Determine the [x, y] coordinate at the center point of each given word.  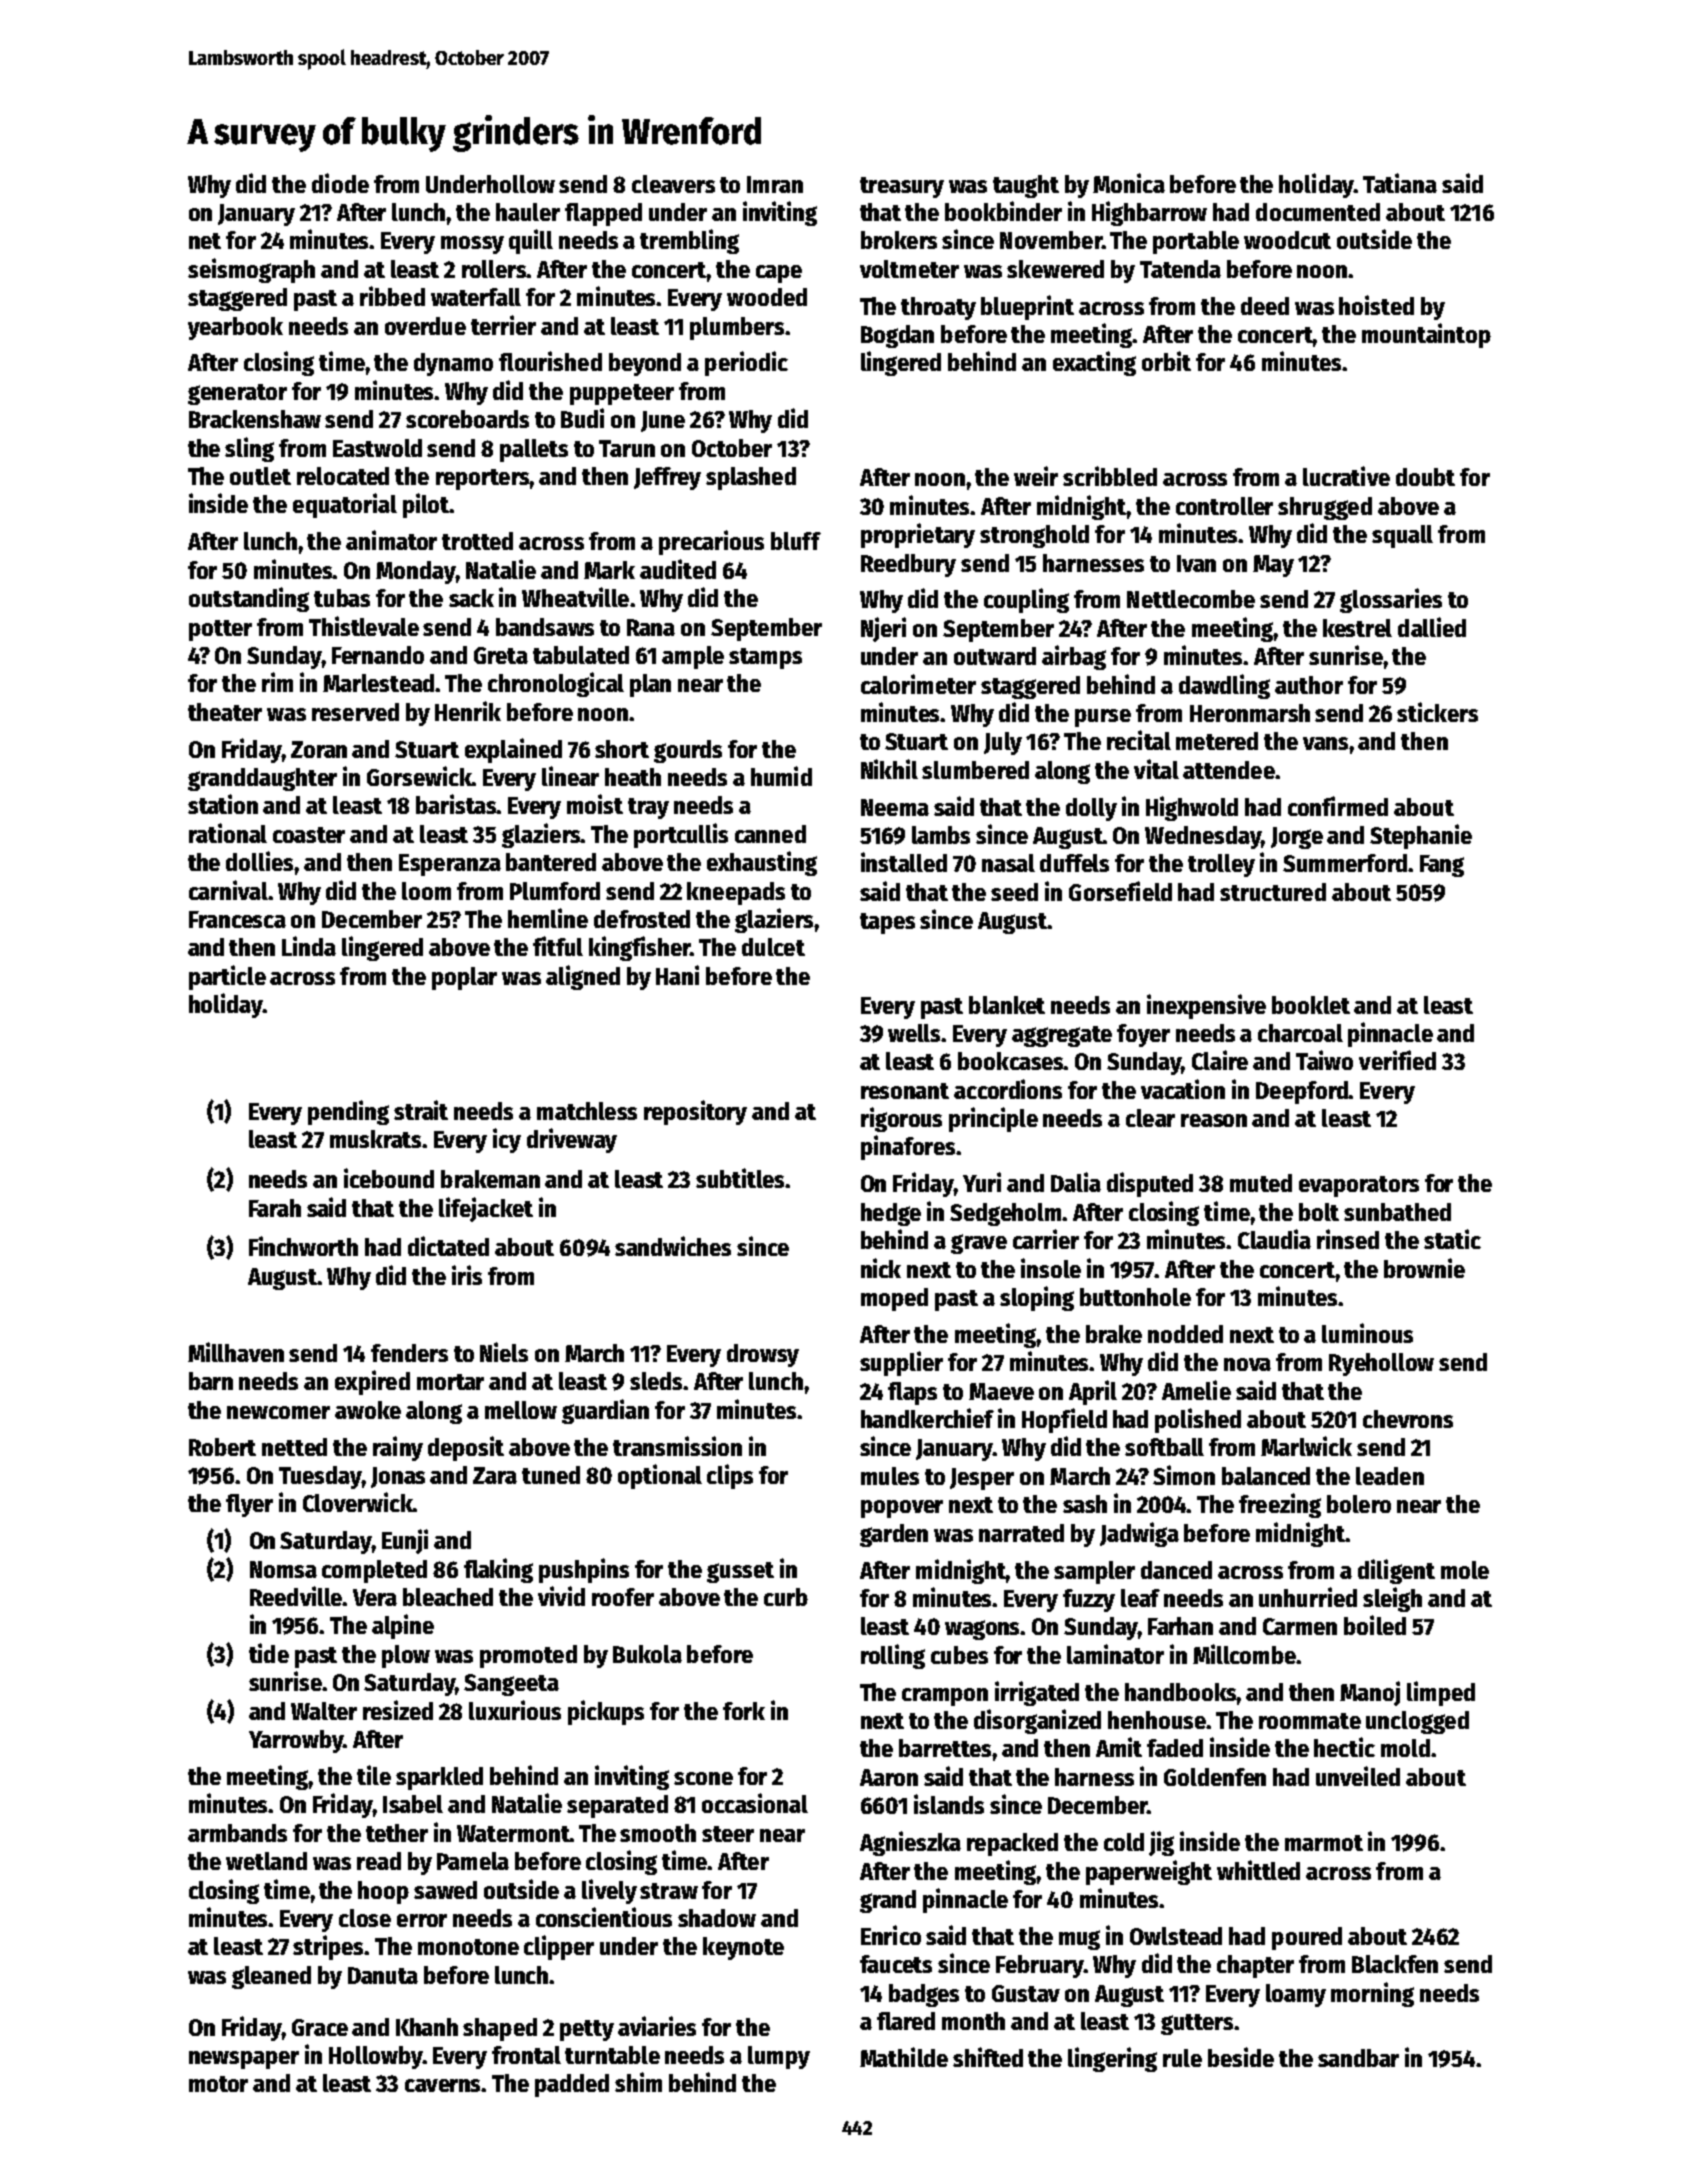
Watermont [513, 1833]
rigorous [901, 1119]
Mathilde [904, 2057]
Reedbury [908, 565]
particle [227, 977]
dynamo [453, 364]
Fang [1442, 866]
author [1309, 685]
